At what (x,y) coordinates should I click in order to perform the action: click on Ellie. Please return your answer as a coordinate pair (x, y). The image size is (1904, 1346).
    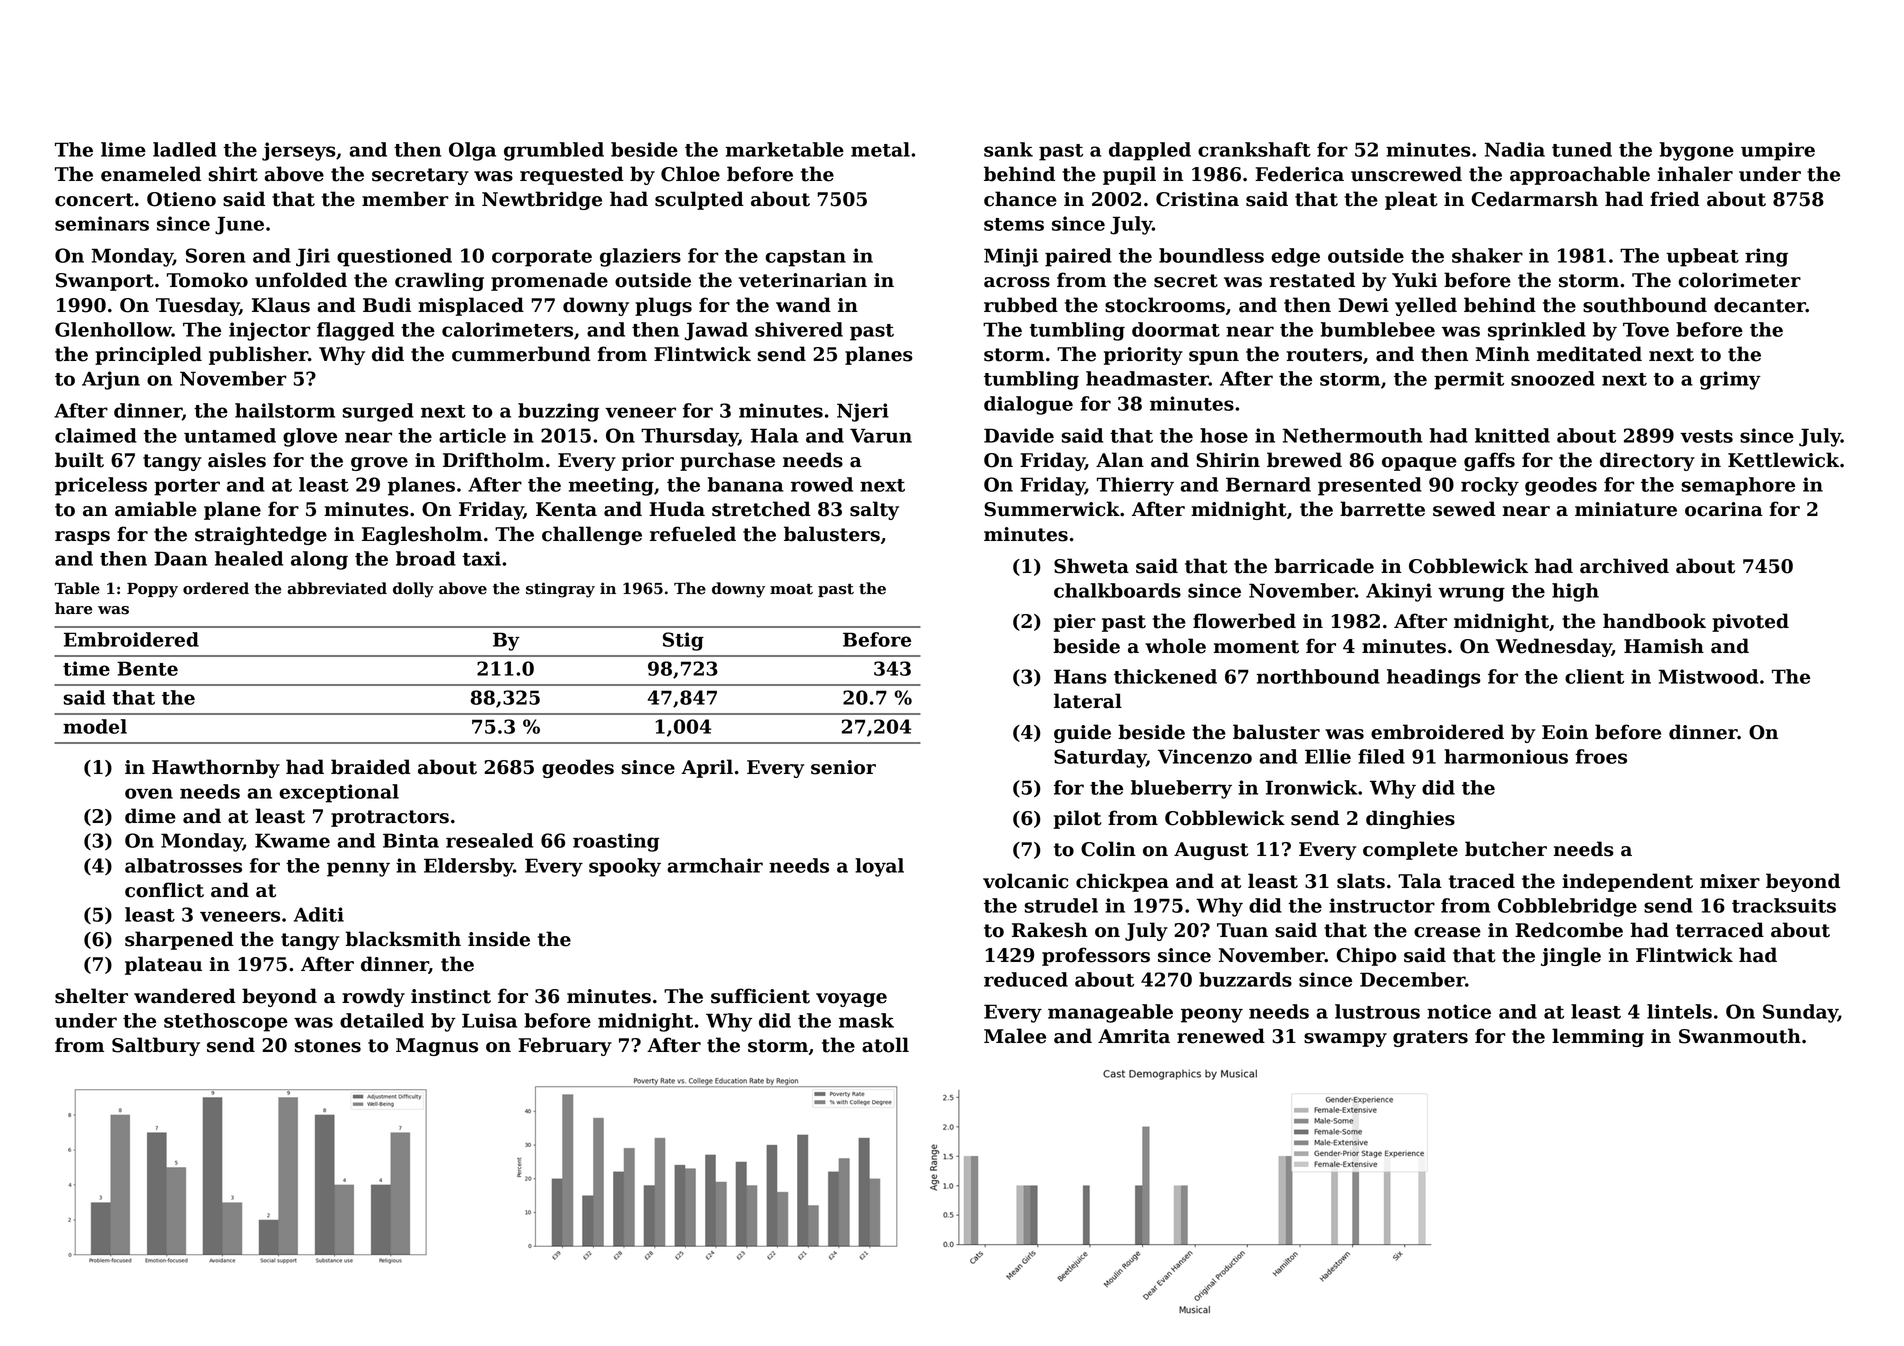
    Looking at the image, I should click on (1328, 756).
